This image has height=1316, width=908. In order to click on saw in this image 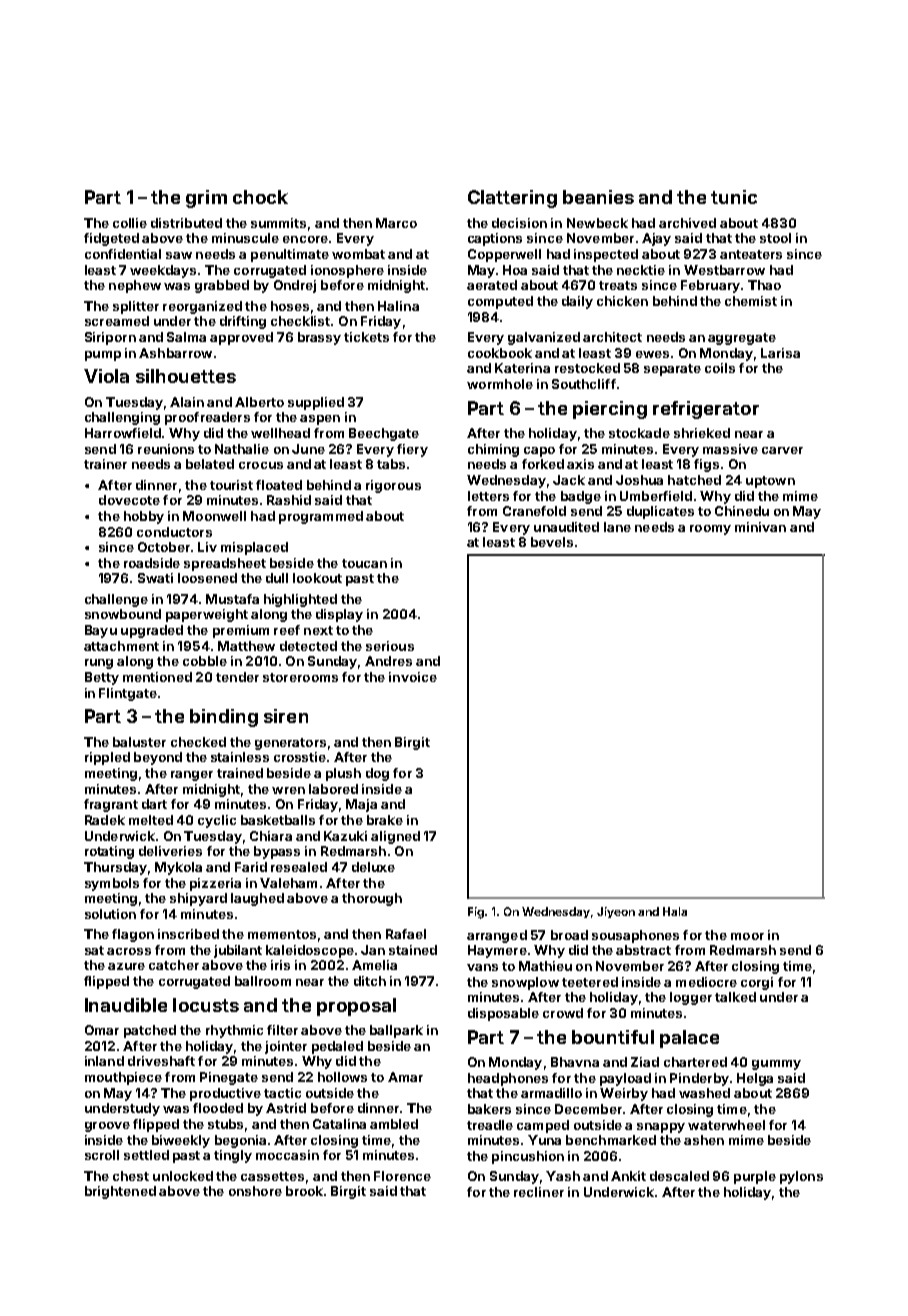, I will do `click(179, 255)`.
